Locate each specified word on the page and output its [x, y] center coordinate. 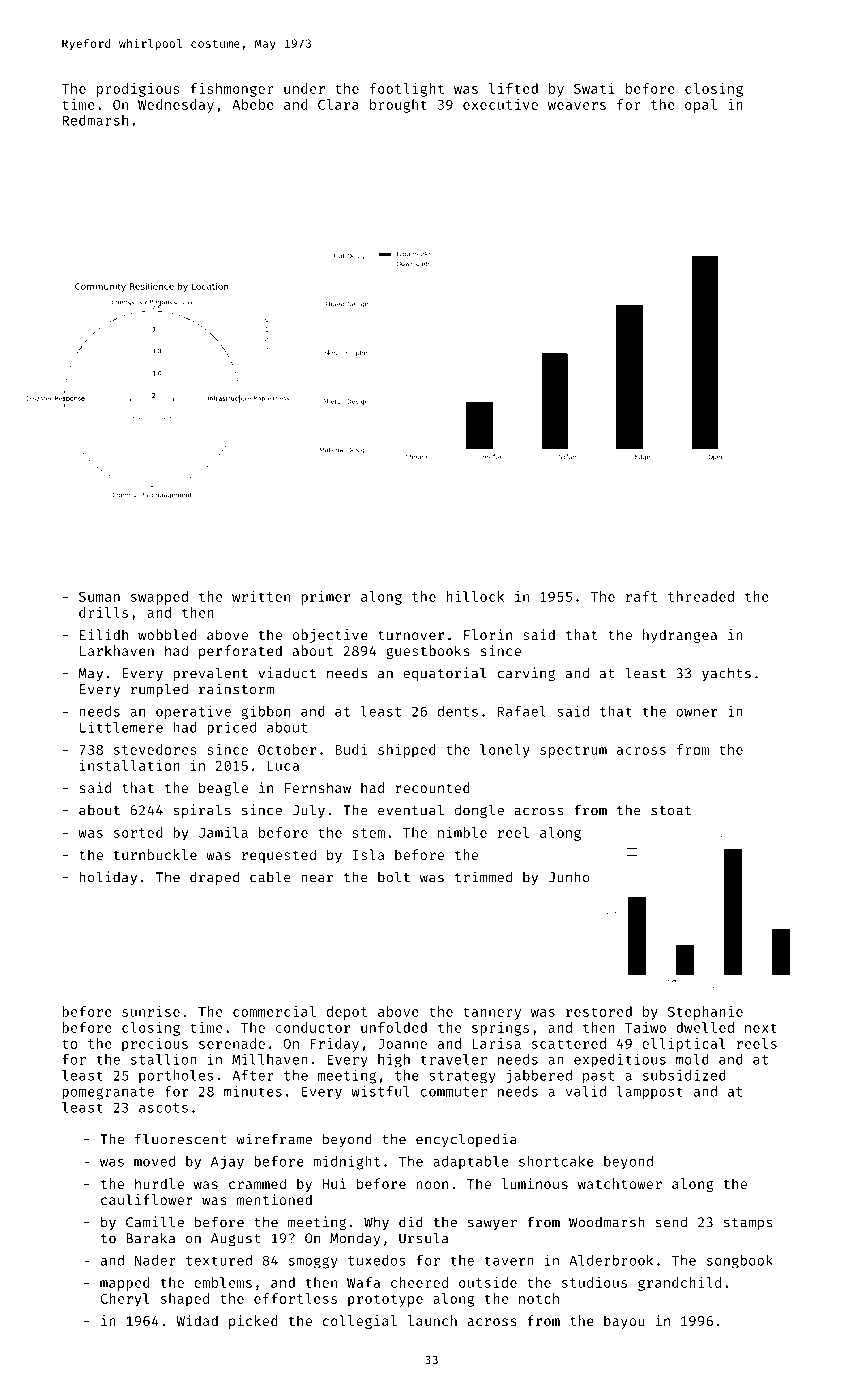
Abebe [253, 104]
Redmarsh [95, 120]
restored [599, 1011]
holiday [108, 878]
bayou [624, 1322]
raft [641, 596]
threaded [701, 596]
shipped [407, 751]
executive [500, 104]
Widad [197, 1320]
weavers [577, 106]
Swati [594, 88]
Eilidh [104, 634]
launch [432, 1320]
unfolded [394, 1027]
